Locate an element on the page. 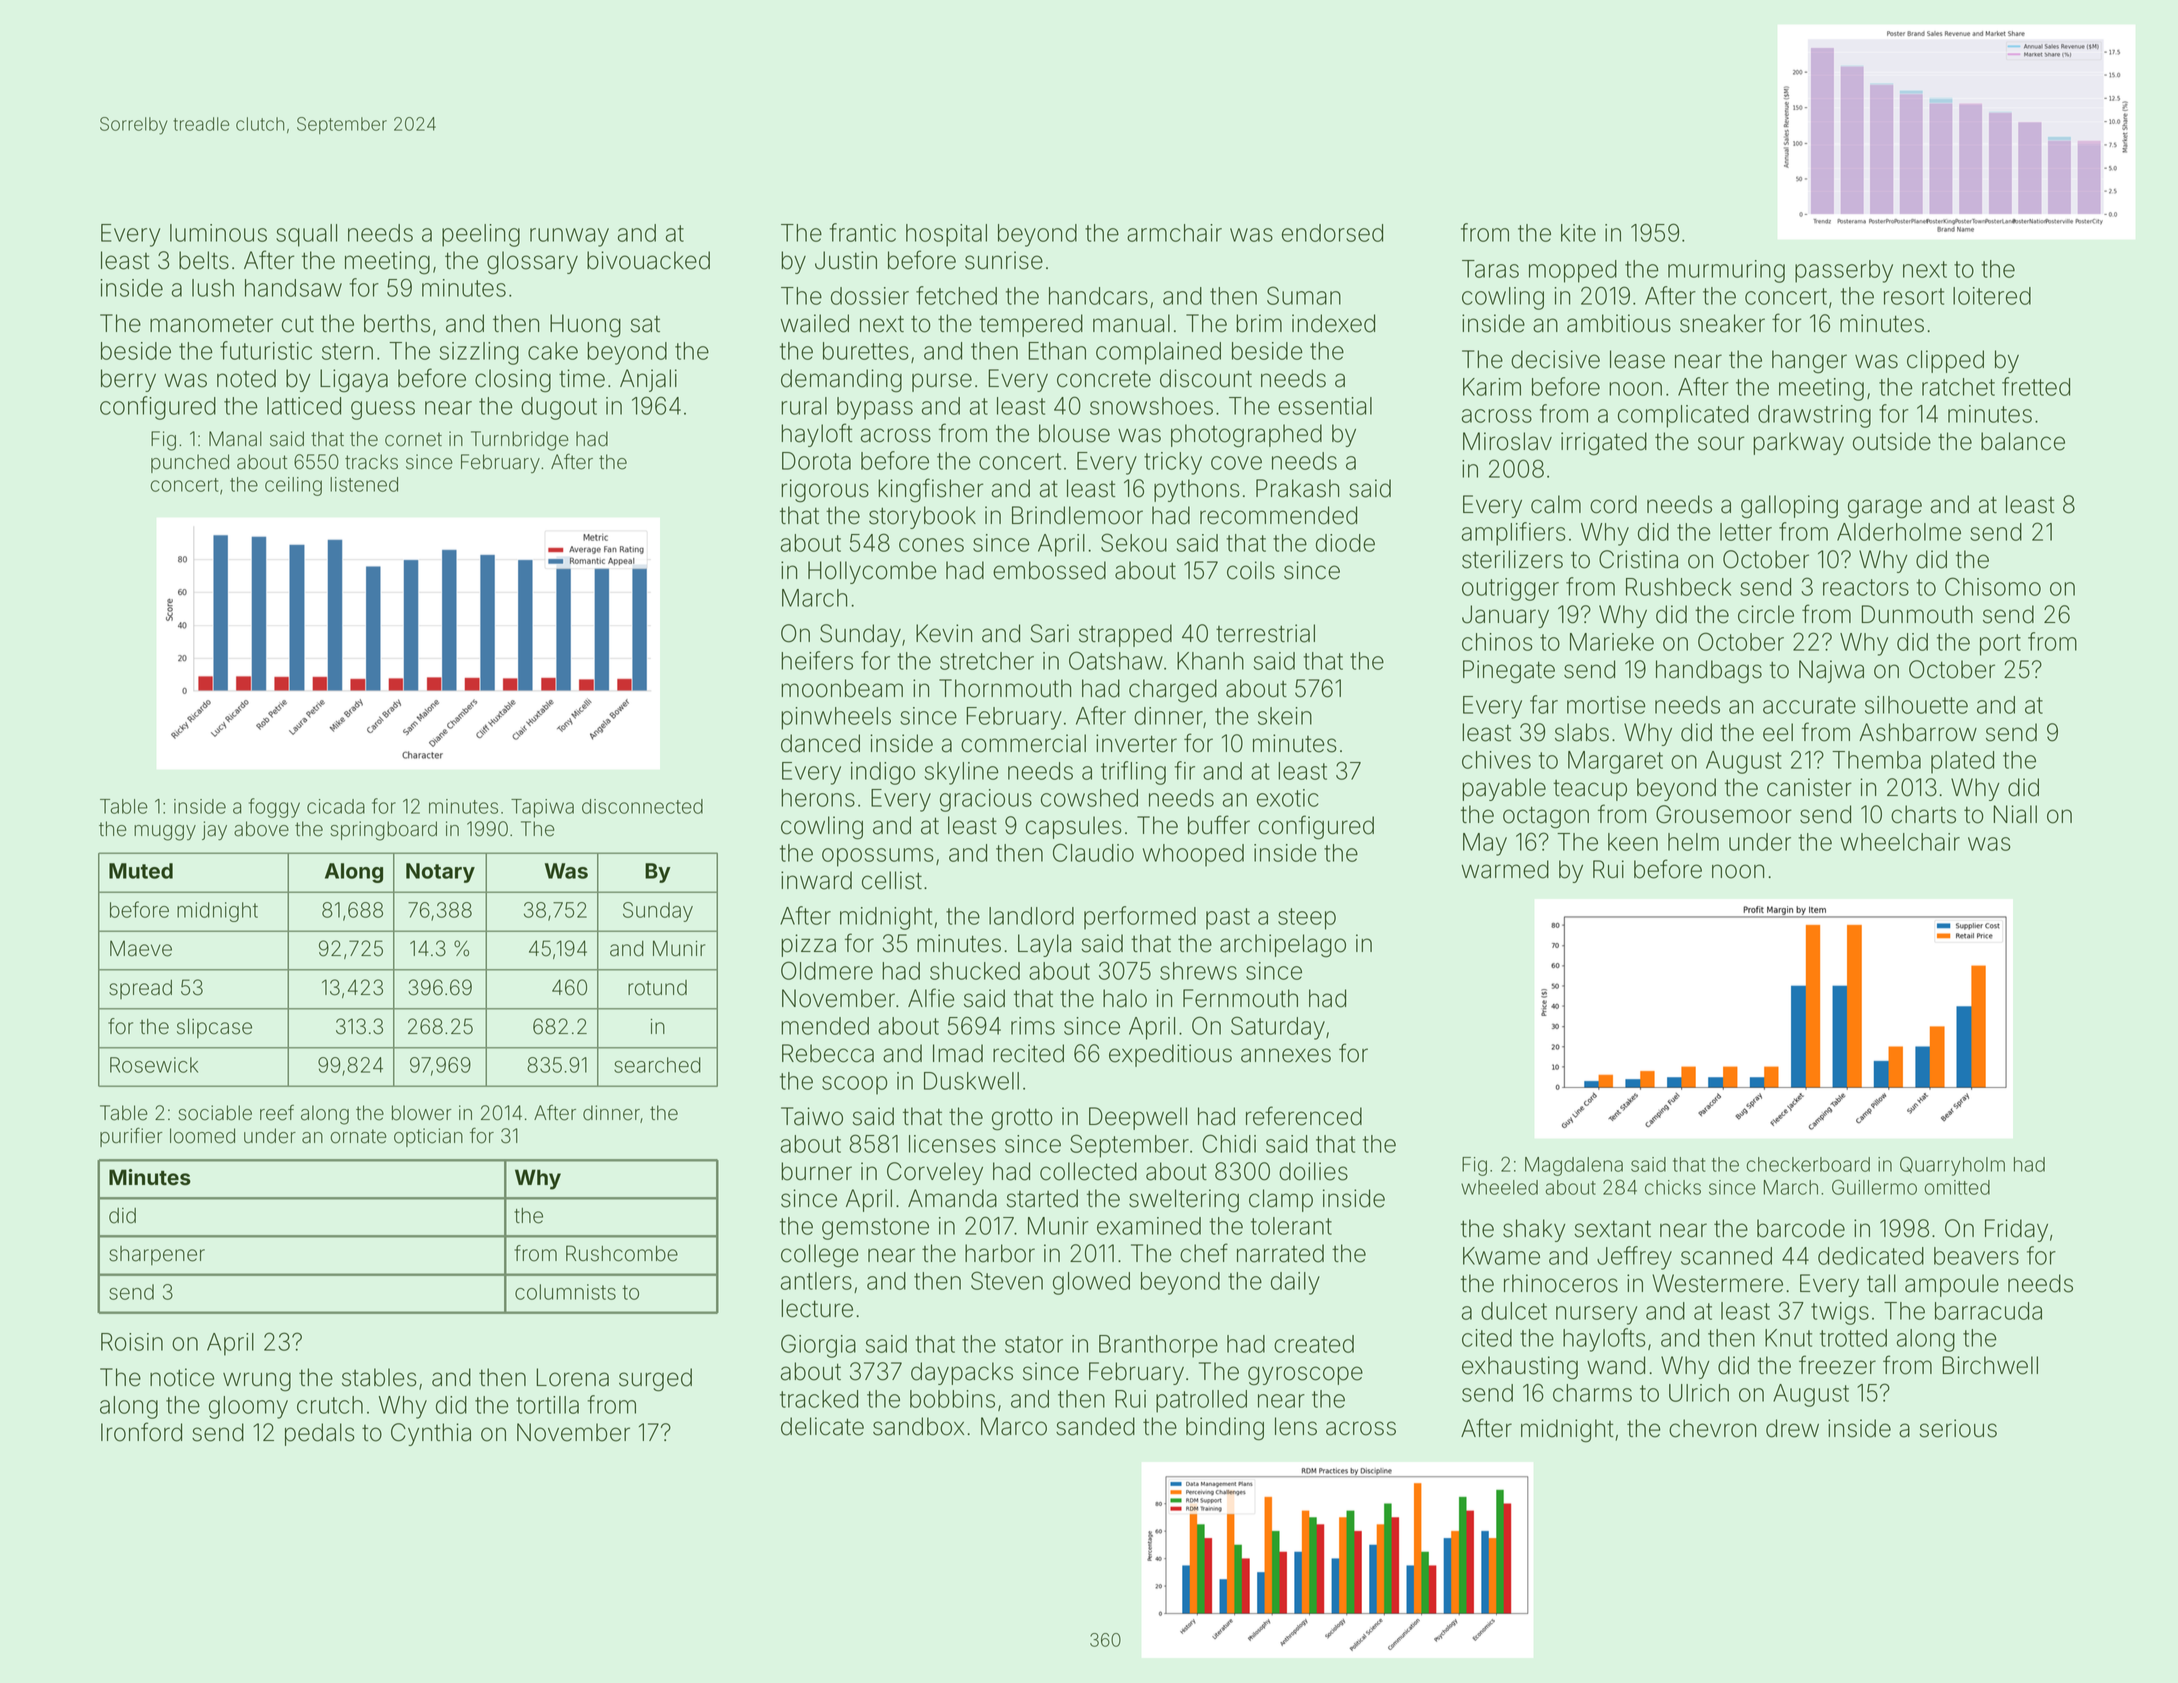  pedals is located at coordinates (320, 1434).
